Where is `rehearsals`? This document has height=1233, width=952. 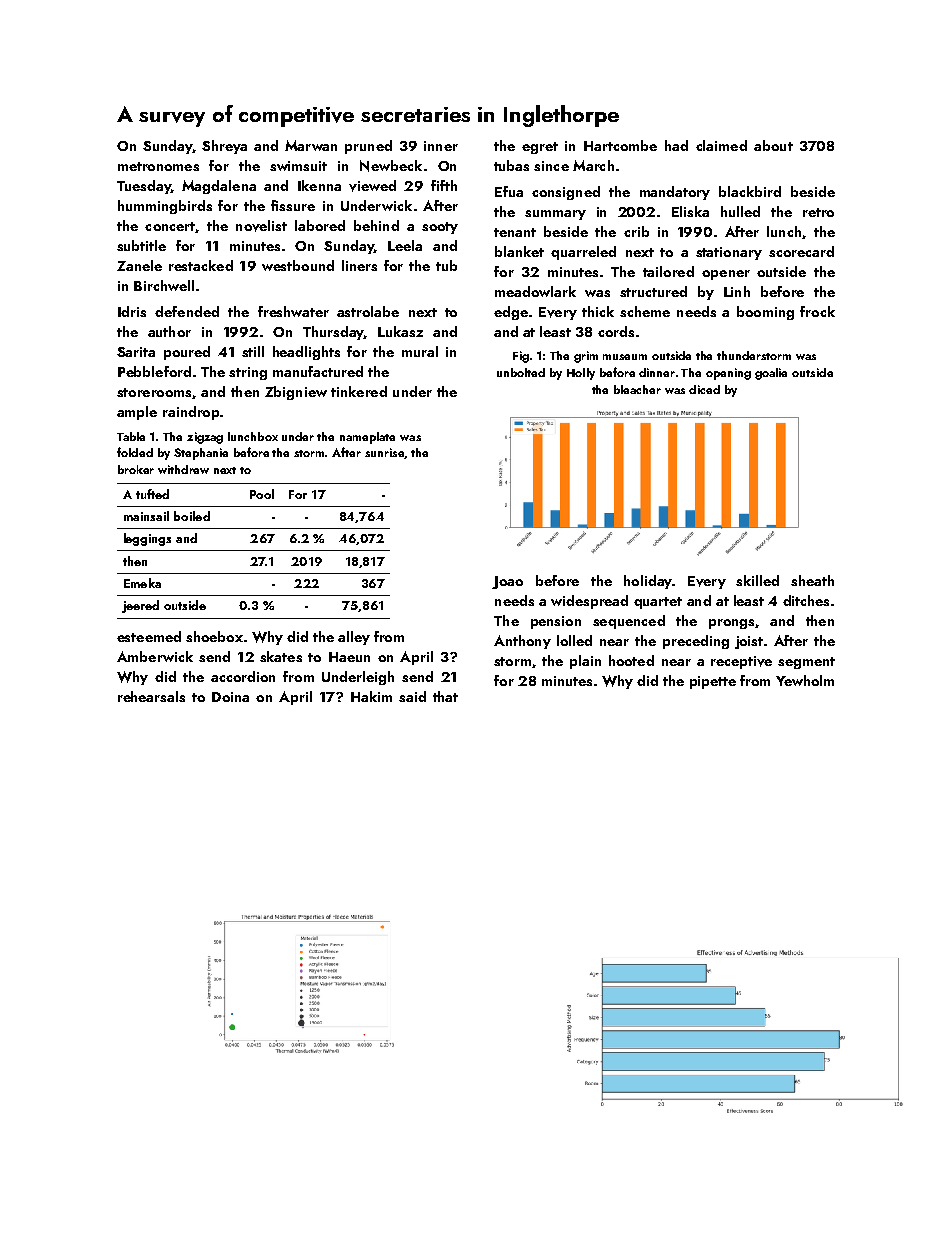
rehearsals is located at coordinates (151, 696).
